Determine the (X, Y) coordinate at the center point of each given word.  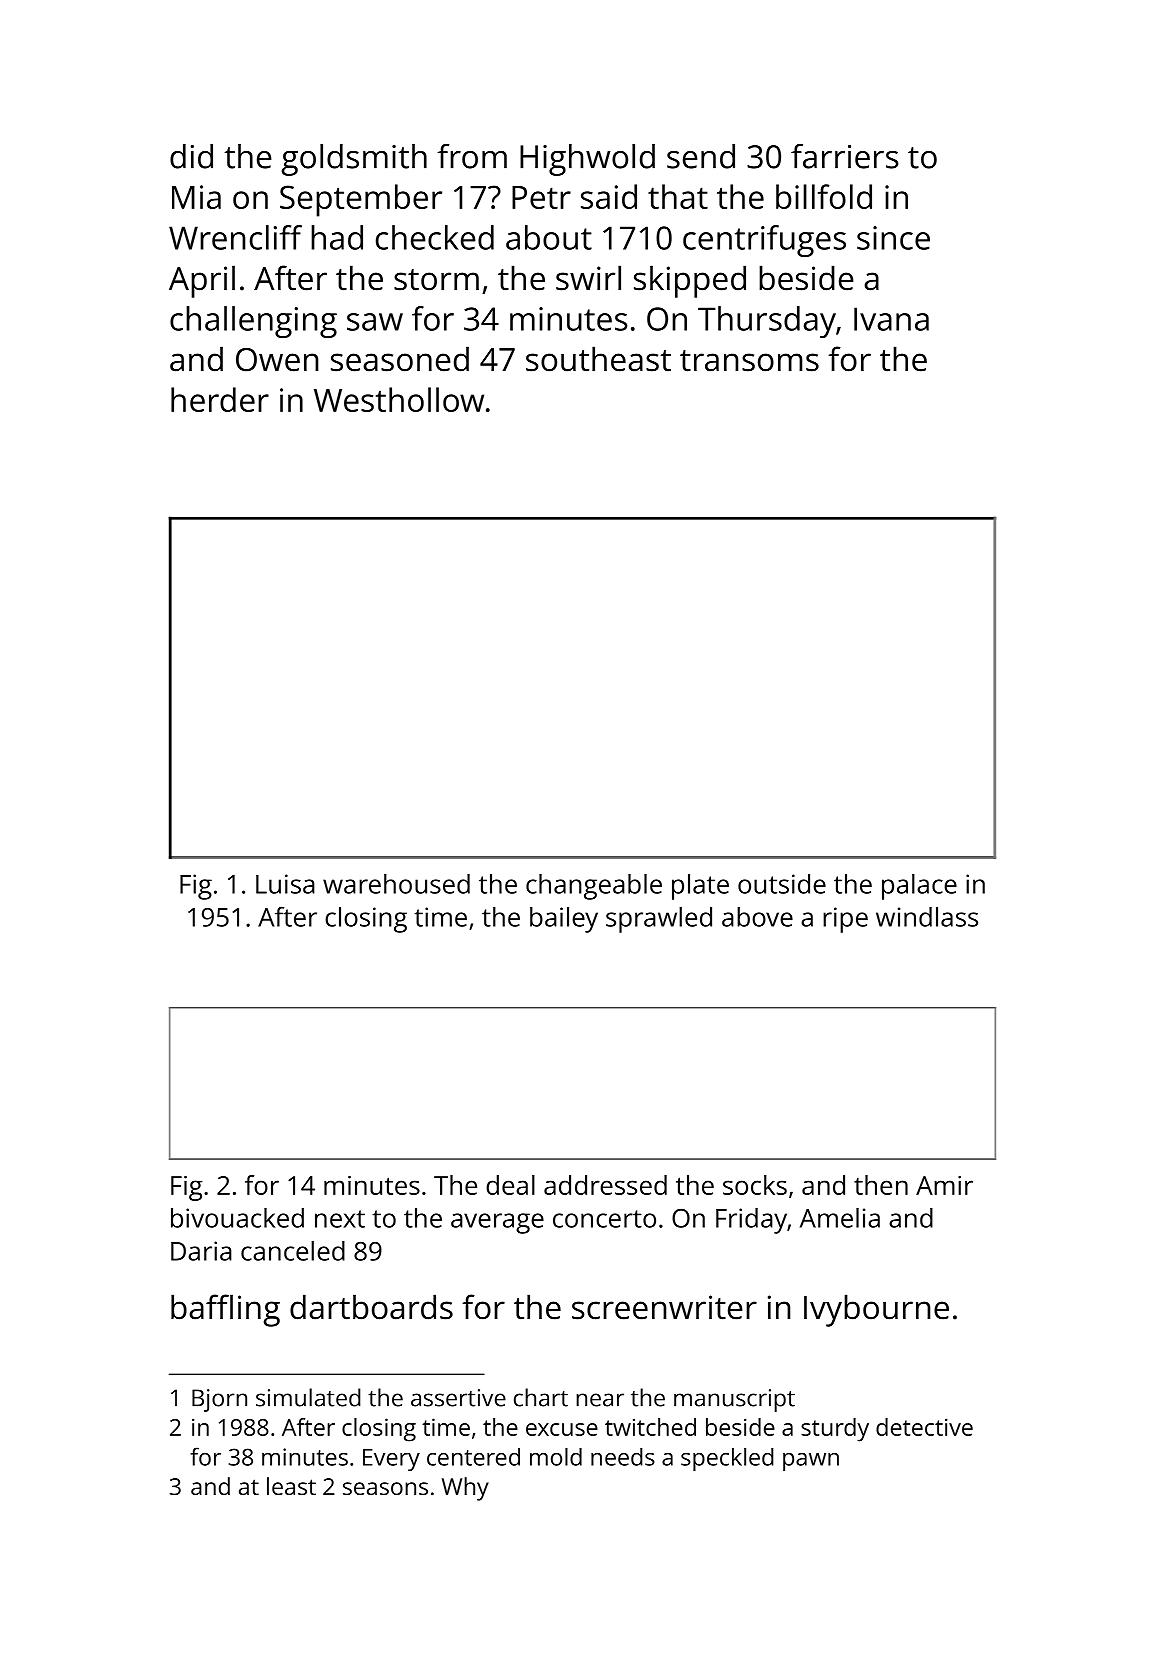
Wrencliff (235, 237)
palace (919, 887)
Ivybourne (876, 1310)
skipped (690, 281)
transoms (749, 361)
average (497, 1223)
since (893, 238)
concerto (604, 1219)
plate (700, 887)
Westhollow (399, 399)
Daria (201, 1251)
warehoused (396, 884)
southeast (598, 359)
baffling (225, 1310)
